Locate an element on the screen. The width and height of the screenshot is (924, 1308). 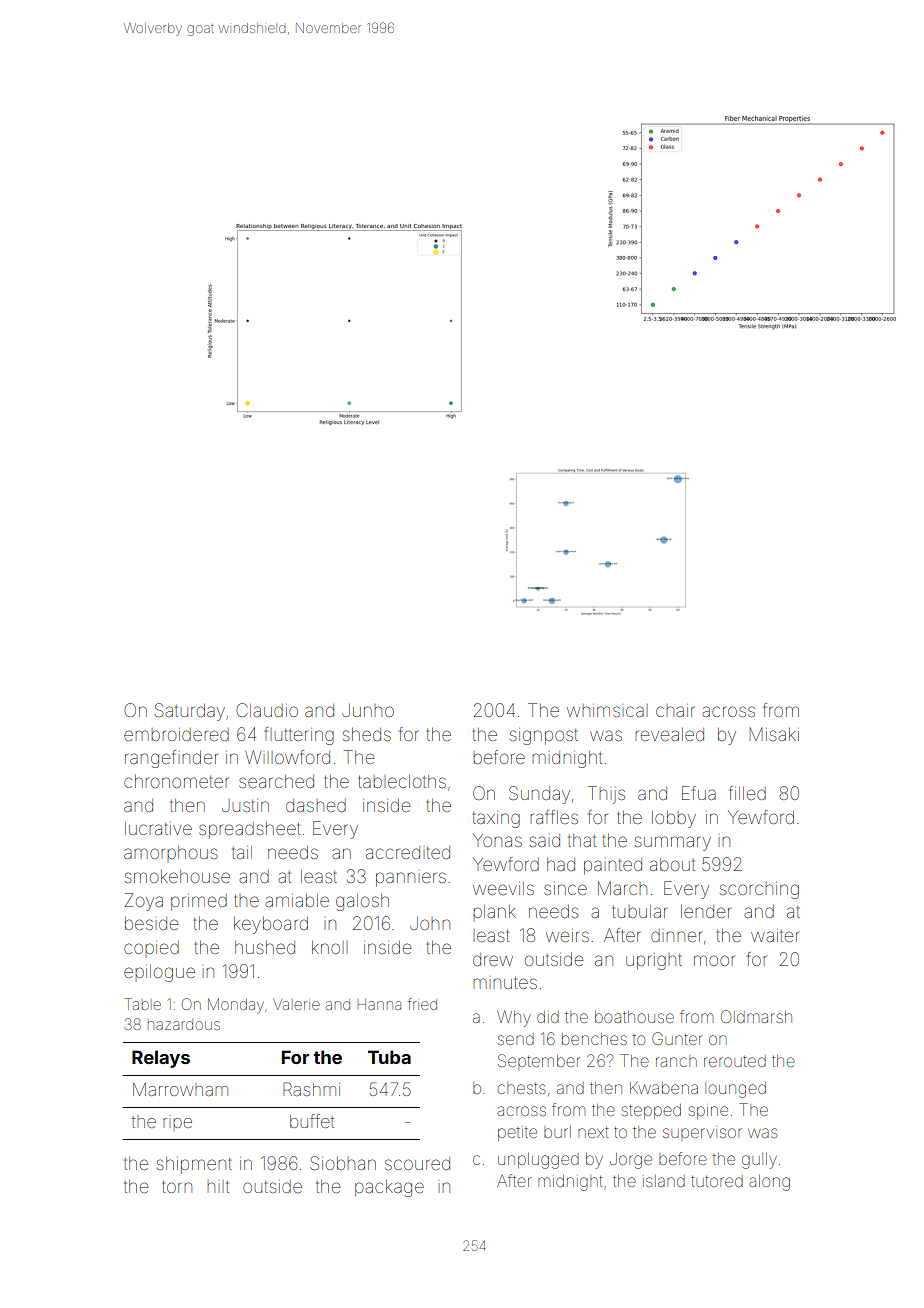
hilt is located at coordinates (218, 1187).
